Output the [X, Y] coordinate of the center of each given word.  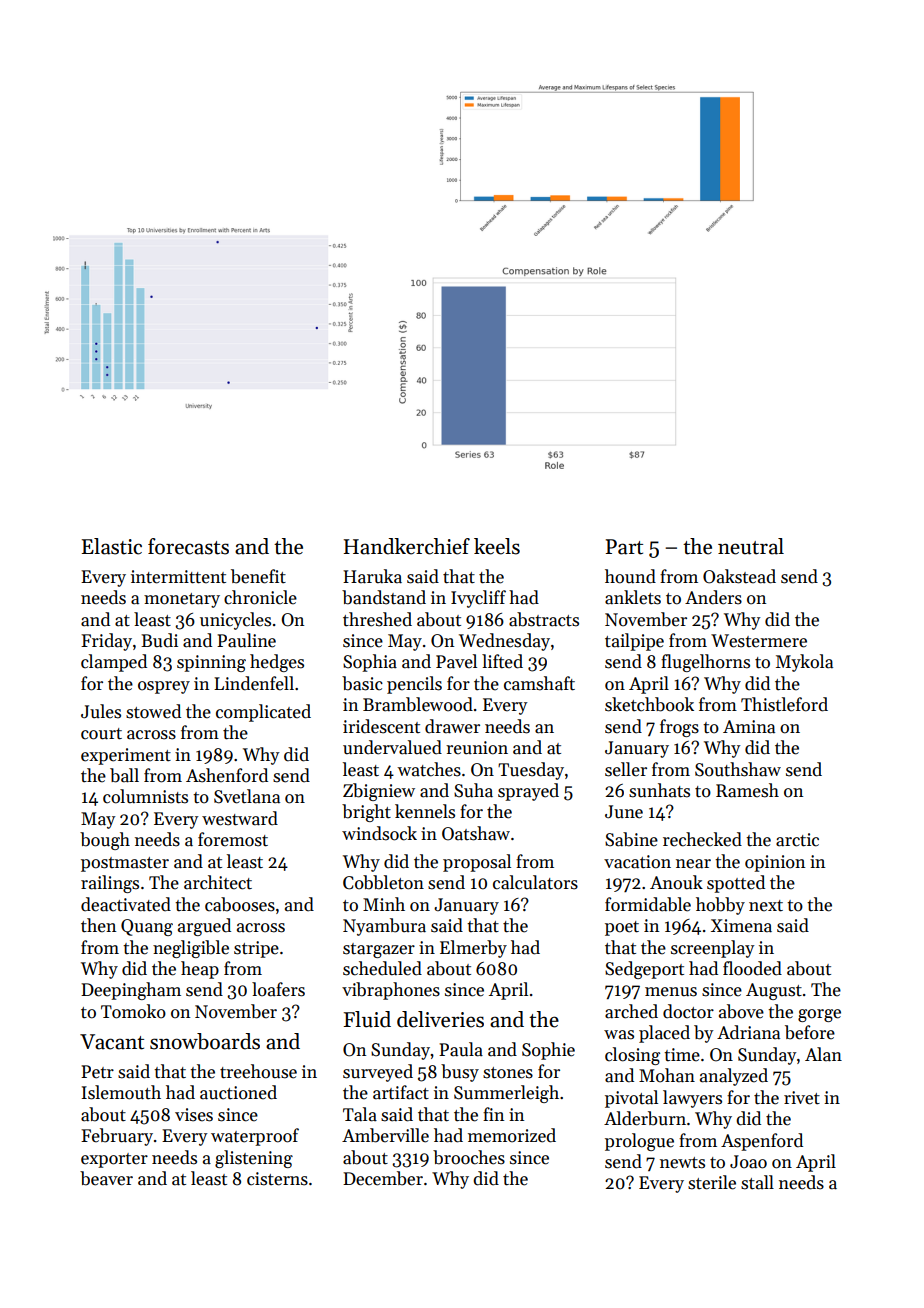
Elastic [112, 546]
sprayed [528, 792]
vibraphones [391, 991]
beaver [106, 1178]
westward [240, 818]
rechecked [702, 839]
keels [497, 546]
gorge [819, 1015]
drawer [452, 726]
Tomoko [133, 1011]
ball [124, 775]
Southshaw [738, 769]
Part [624, 547]
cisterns [277, 1179]
